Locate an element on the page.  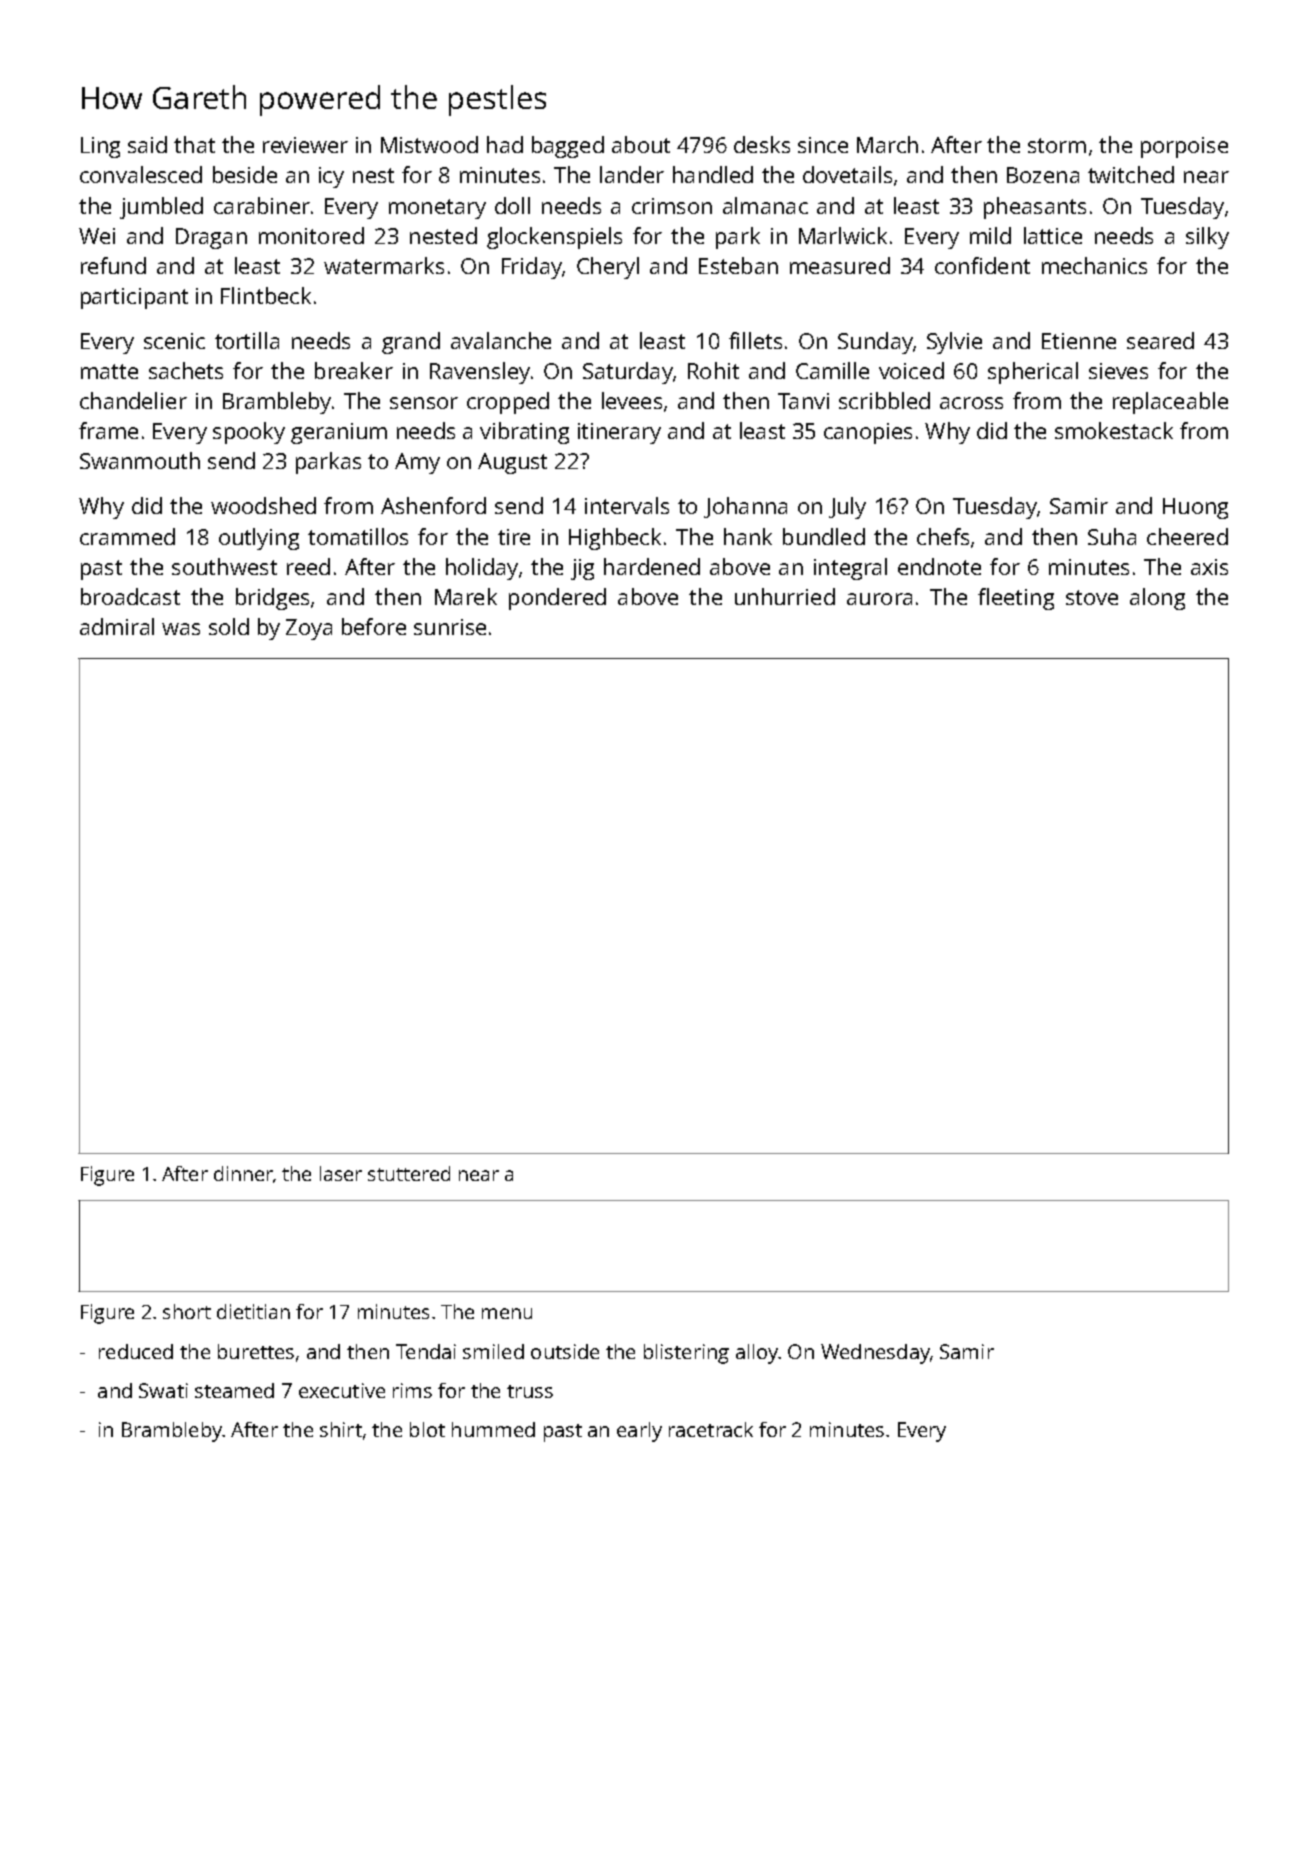
reviewer is located at coordinates (305, 145).
